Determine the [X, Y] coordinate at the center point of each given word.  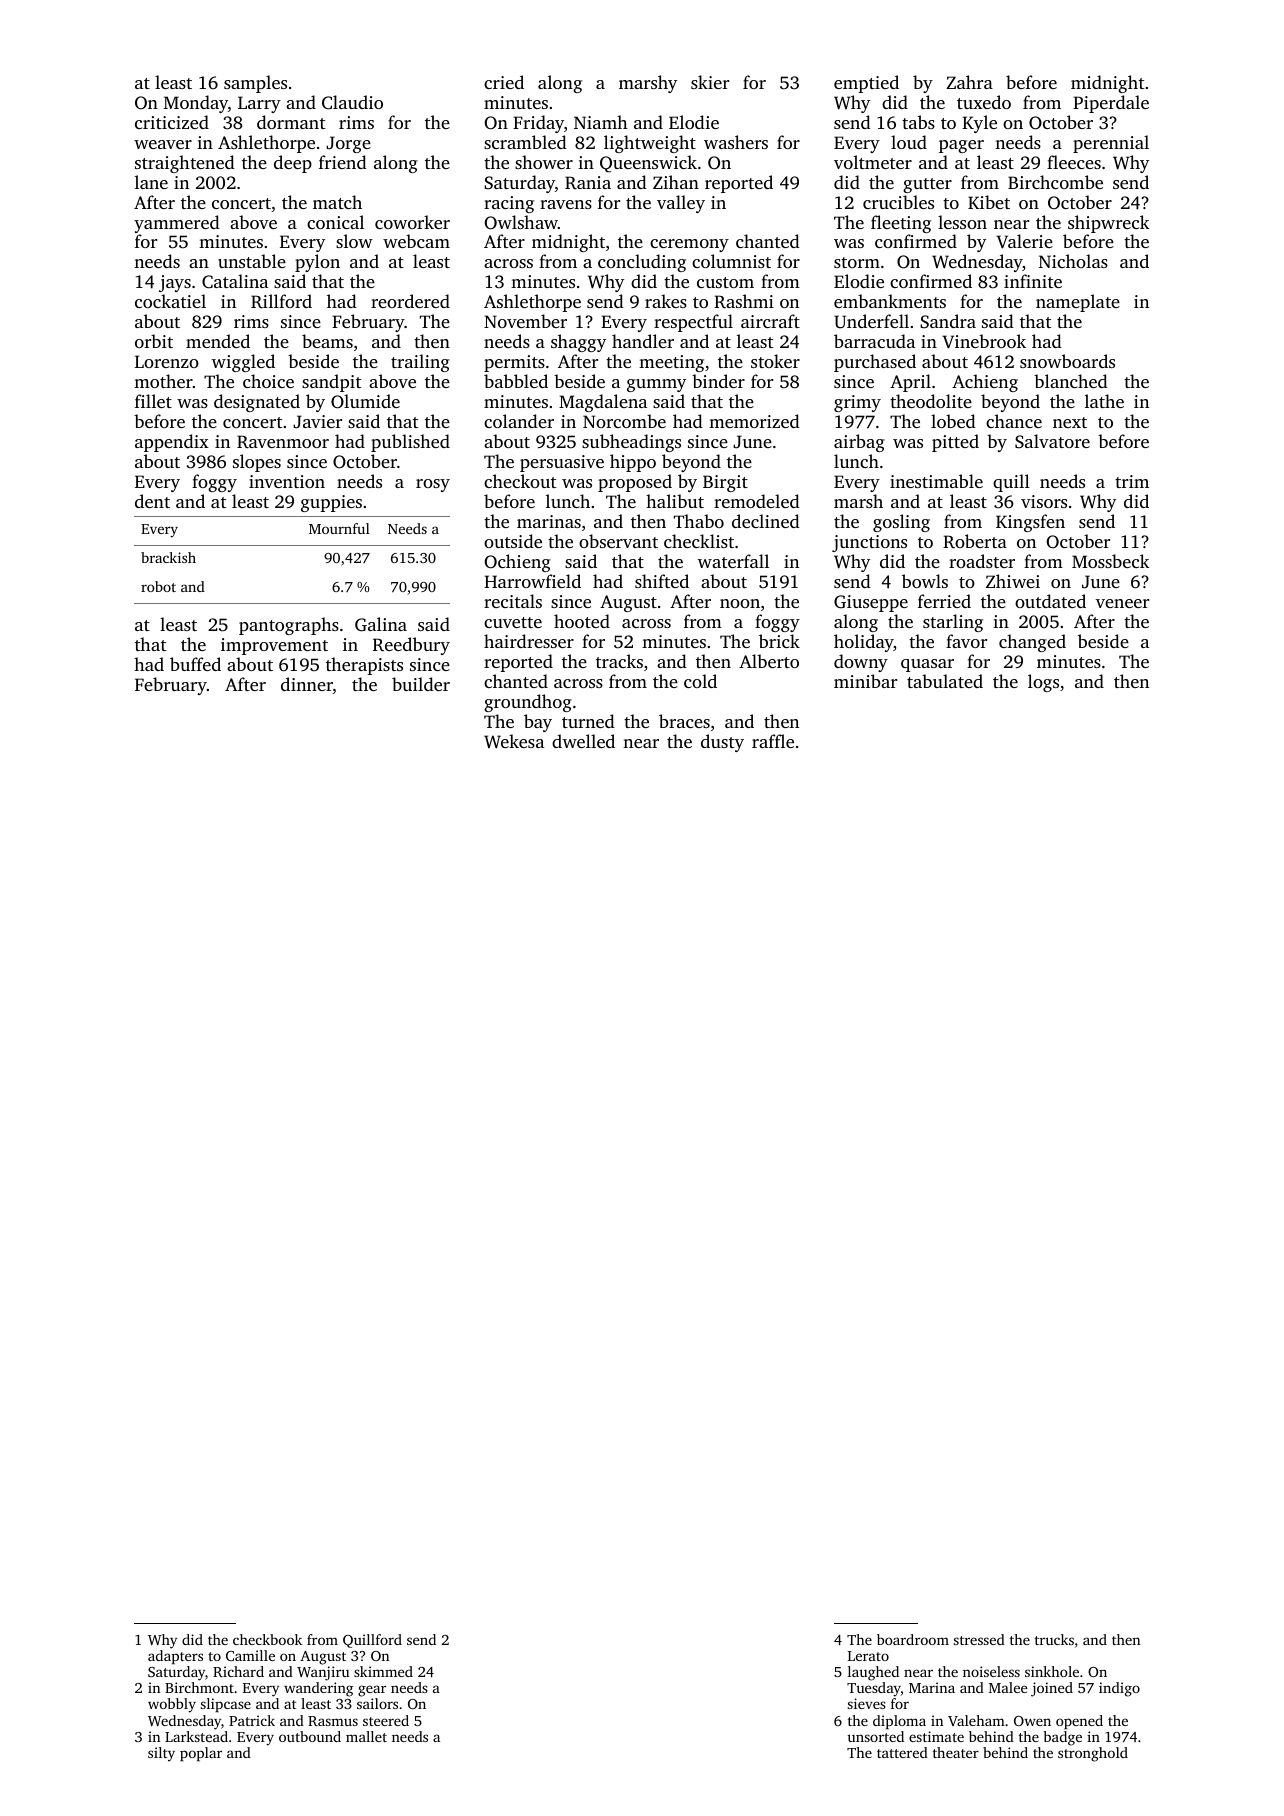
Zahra [969, 82]
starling [953, 623]
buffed [195, 664]
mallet [366, 1736]
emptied [866, 84]
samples [255, 84]
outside [513, 541]
